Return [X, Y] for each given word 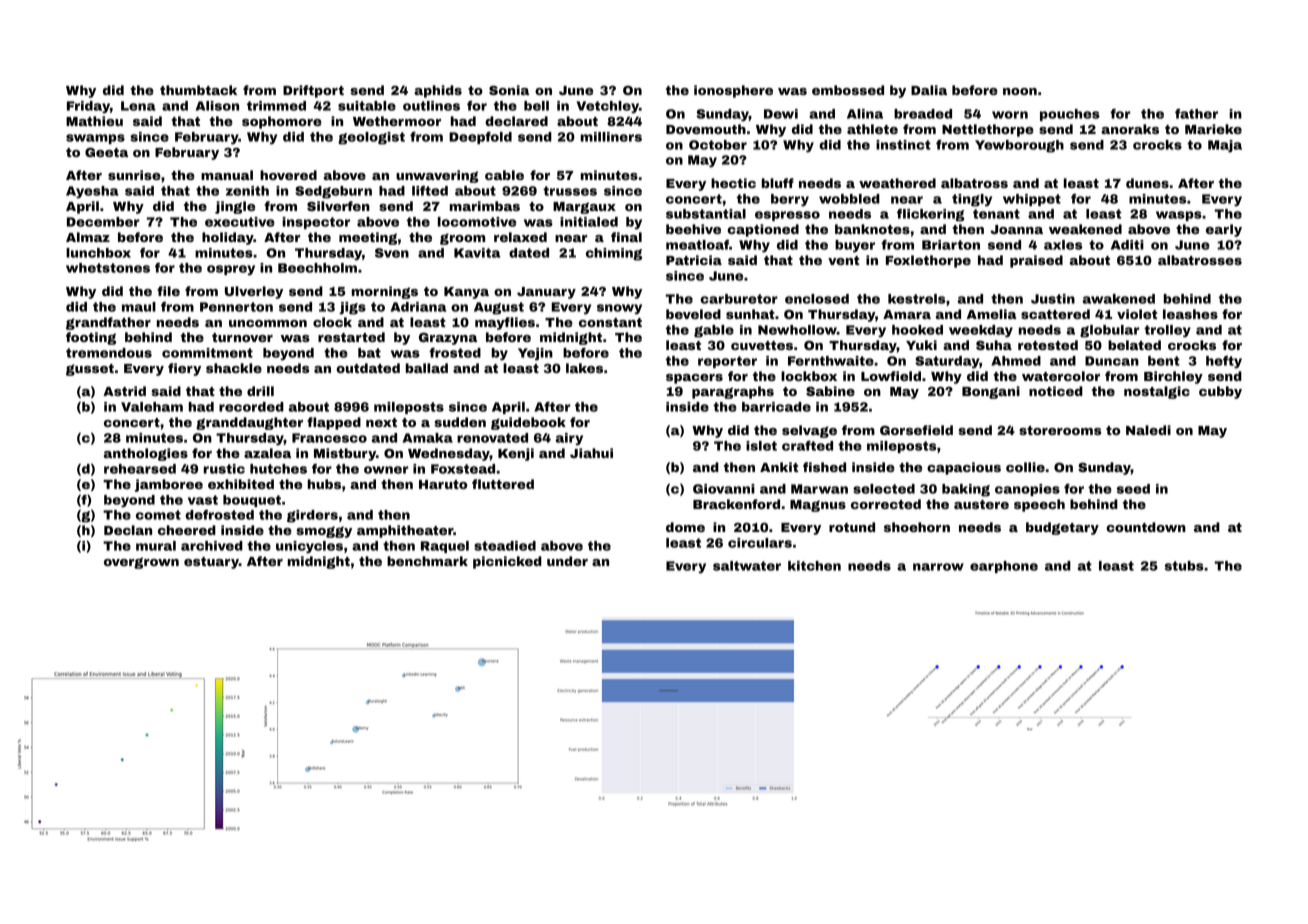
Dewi [781, 114]
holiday [228, 238]
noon [1020, 91]
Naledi [1148, 430]
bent [1164, 361]
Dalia [929, 90]
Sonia [509, 90]
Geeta [106, 152]
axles [1063, 245]
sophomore [282, 122]
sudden [460, 422]
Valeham [152, 407]
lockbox [809, 376]
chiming [614, 254]
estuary [211, 563]
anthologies [146, 454]
